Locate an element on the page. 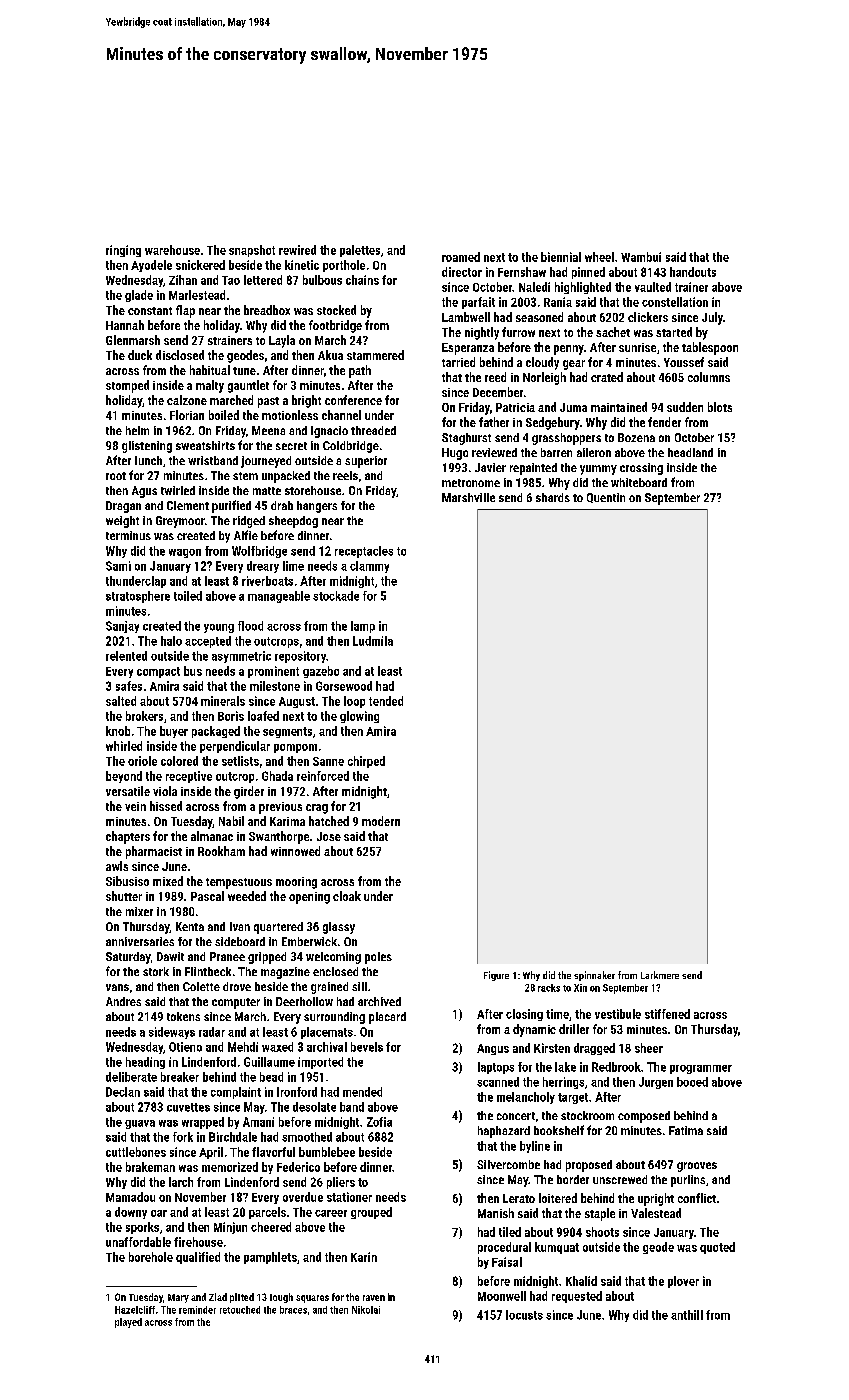 This page has height=1400, width=849. sudden is located at coordinates (685, 407).
